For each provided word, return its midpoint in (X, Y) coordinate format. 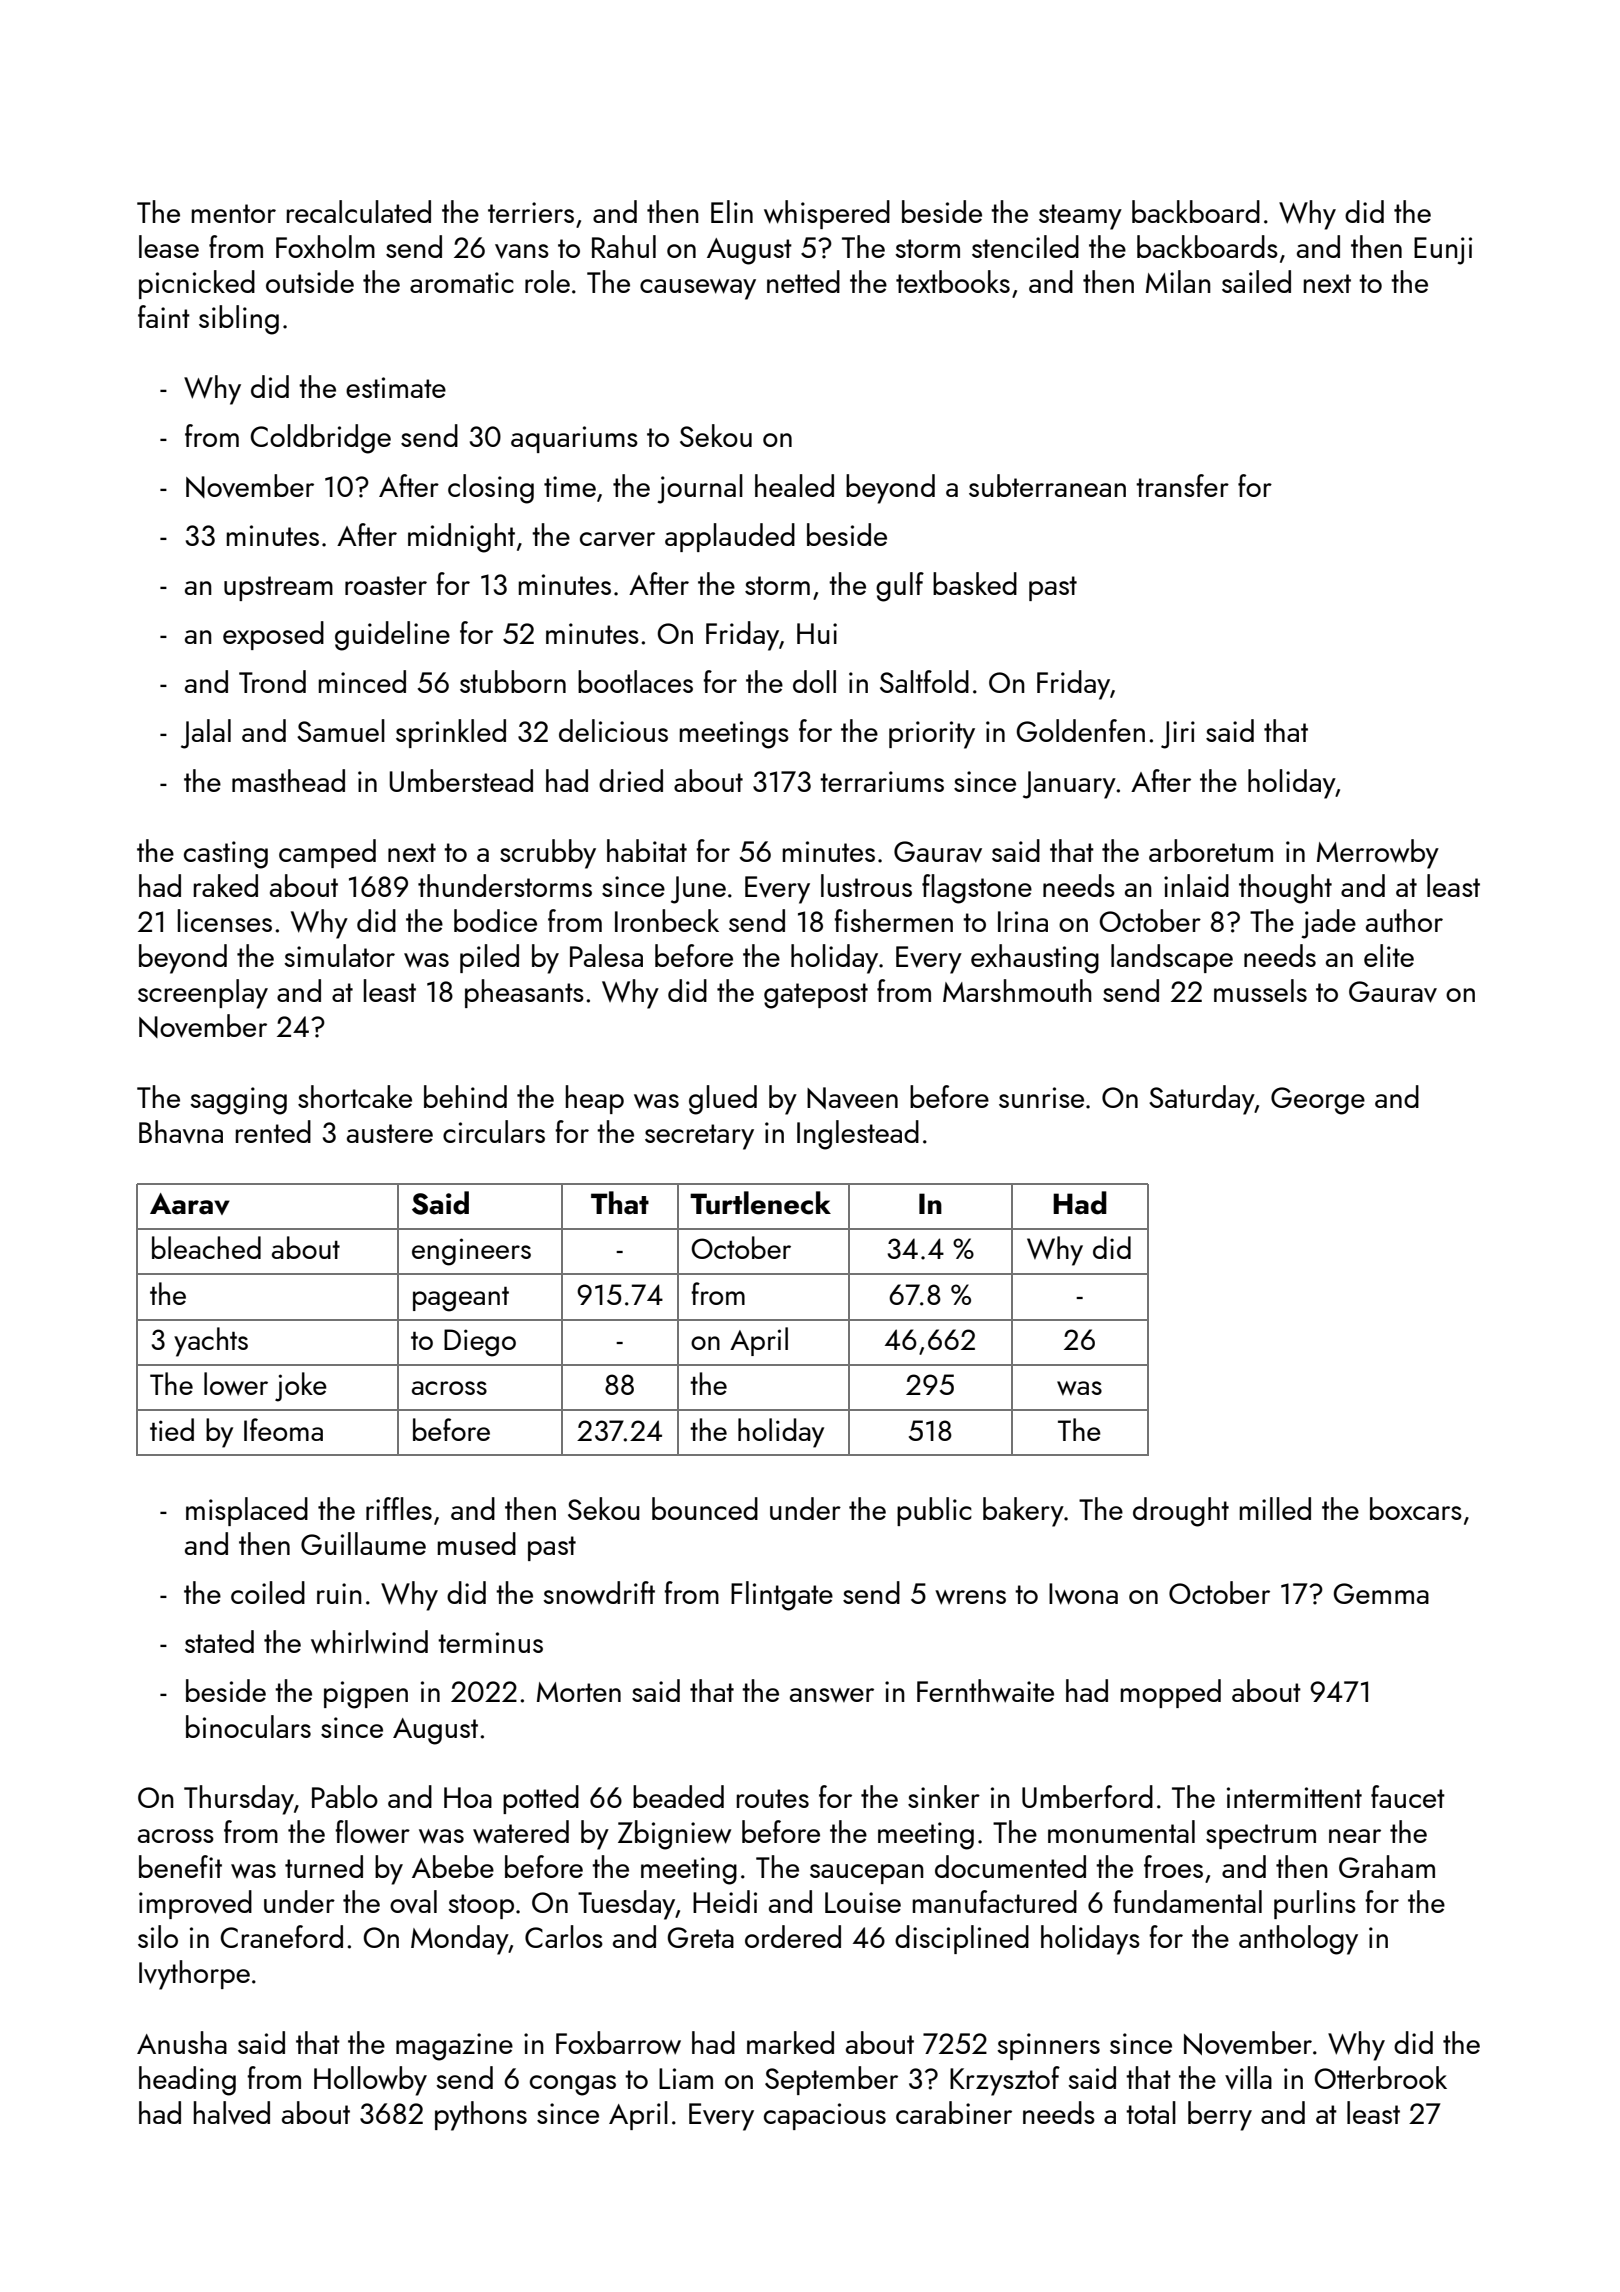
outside (310, 281)
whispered (827, 214)
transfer (1182, 485)
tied (172, 1429)
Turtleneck (760, 1203)
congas (573, 2085)
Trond (272, 681)
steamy (1080, 217)
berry (1220, 2116)
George (1318, 1101)
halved (232, 2113)
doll (814, 681)
